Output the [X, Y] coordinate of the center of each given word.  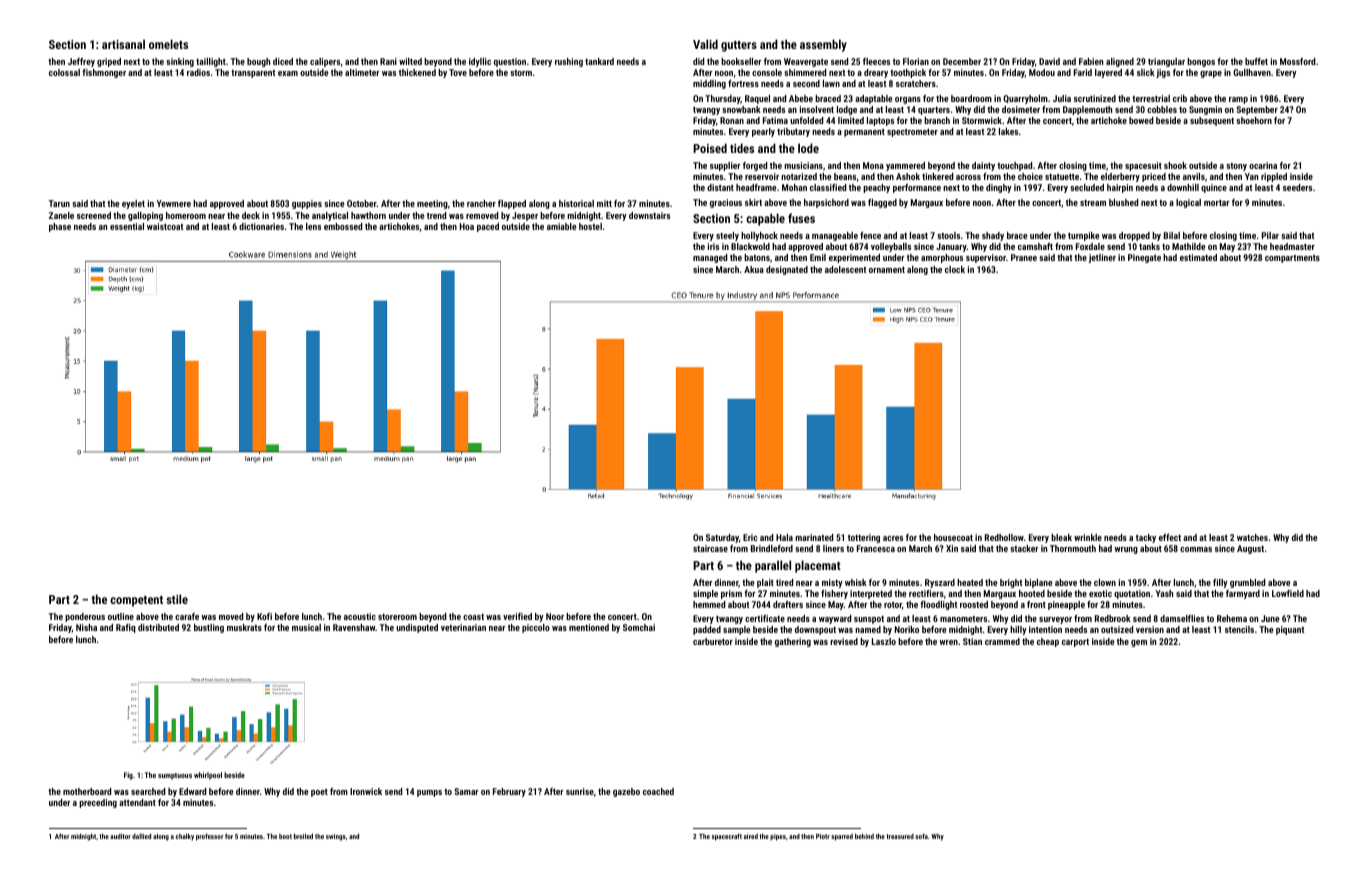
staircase [710, 548]
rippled [1274, 177]
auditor [120, 836]
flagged [882, 203]
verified [517, 616]
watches [1252, 537]
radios [198, 72]
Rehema [1232, 618]
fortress [743, 83]
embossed [343, 226]
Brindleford [772, 548]
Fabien [1091, 61]
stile [177, 599]
